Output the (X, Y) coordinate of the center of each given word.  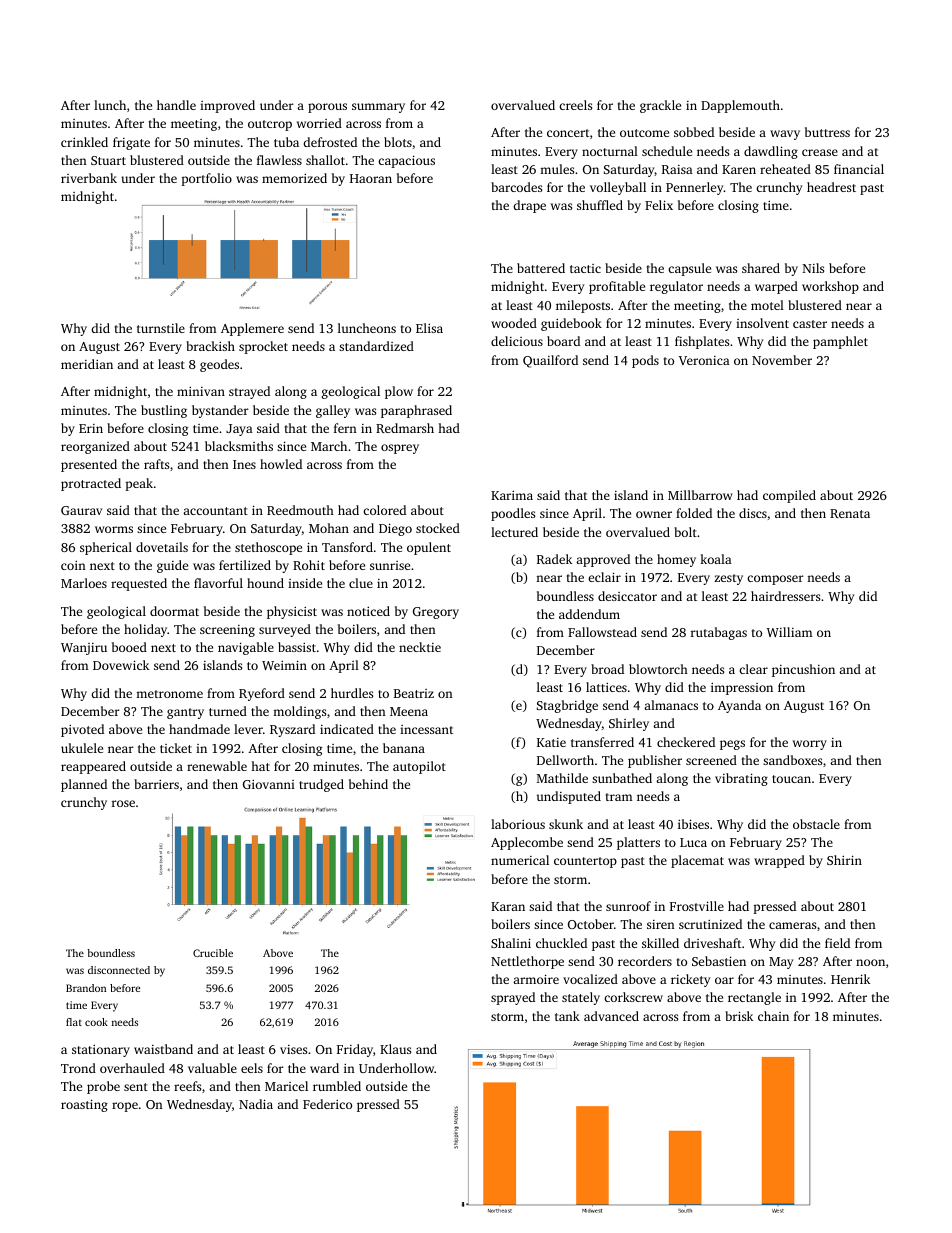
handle (176, 105)
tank (567, 1016)
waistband (163, 1049)
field (837, 943)
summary (378, 108)
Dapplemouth (740, 106)
